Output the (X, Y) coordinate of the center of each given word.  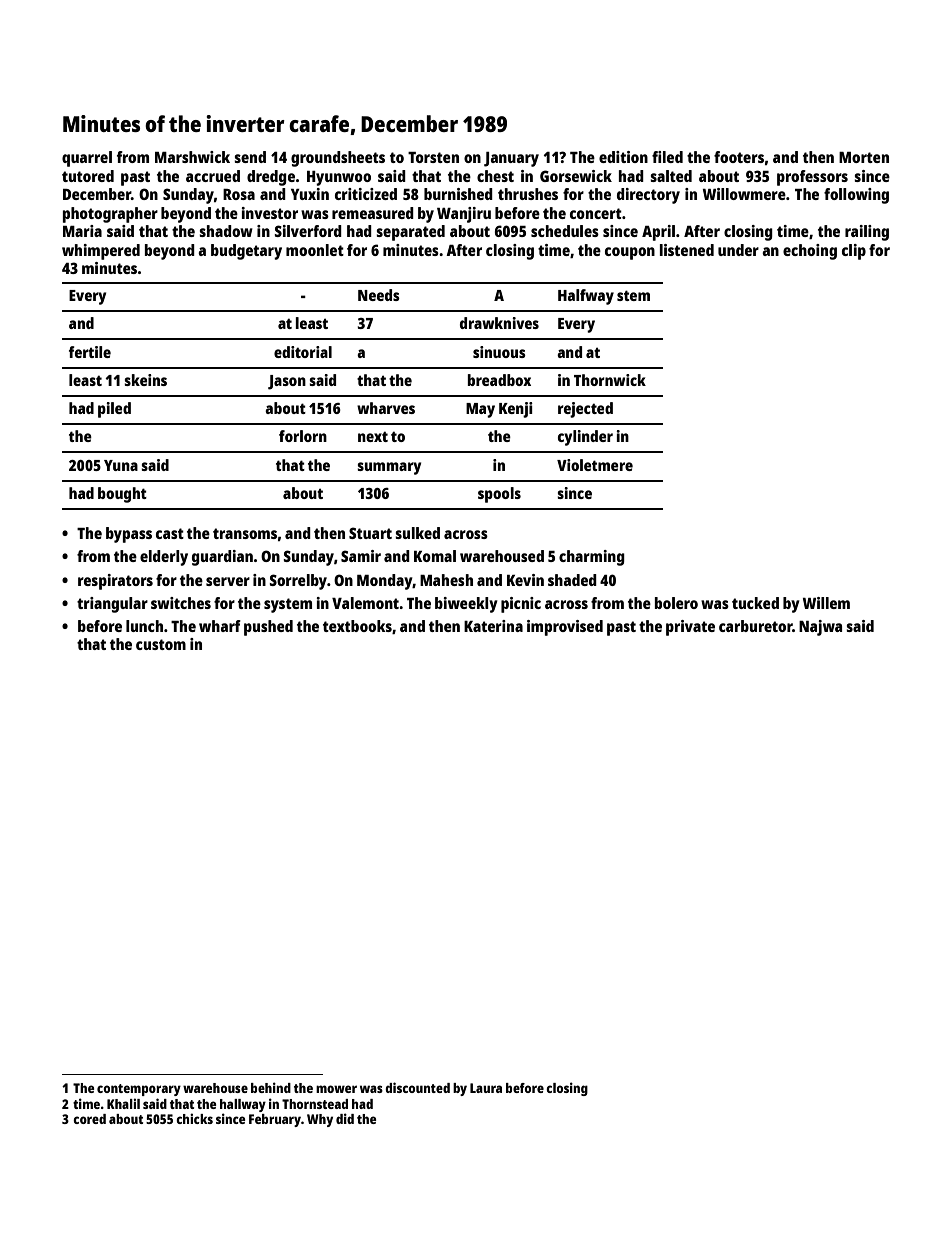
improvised (565, 628)
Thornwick (610, 380)
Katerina (493, 626)
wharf (220, 626)
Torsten (433, 157)
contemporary (139, 1090)
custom (161, 644)
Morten (864, 157)
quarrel (87, 159)
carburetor (756, 626)
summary (389, 468)
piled (114, 410)
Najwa (820, 628)
